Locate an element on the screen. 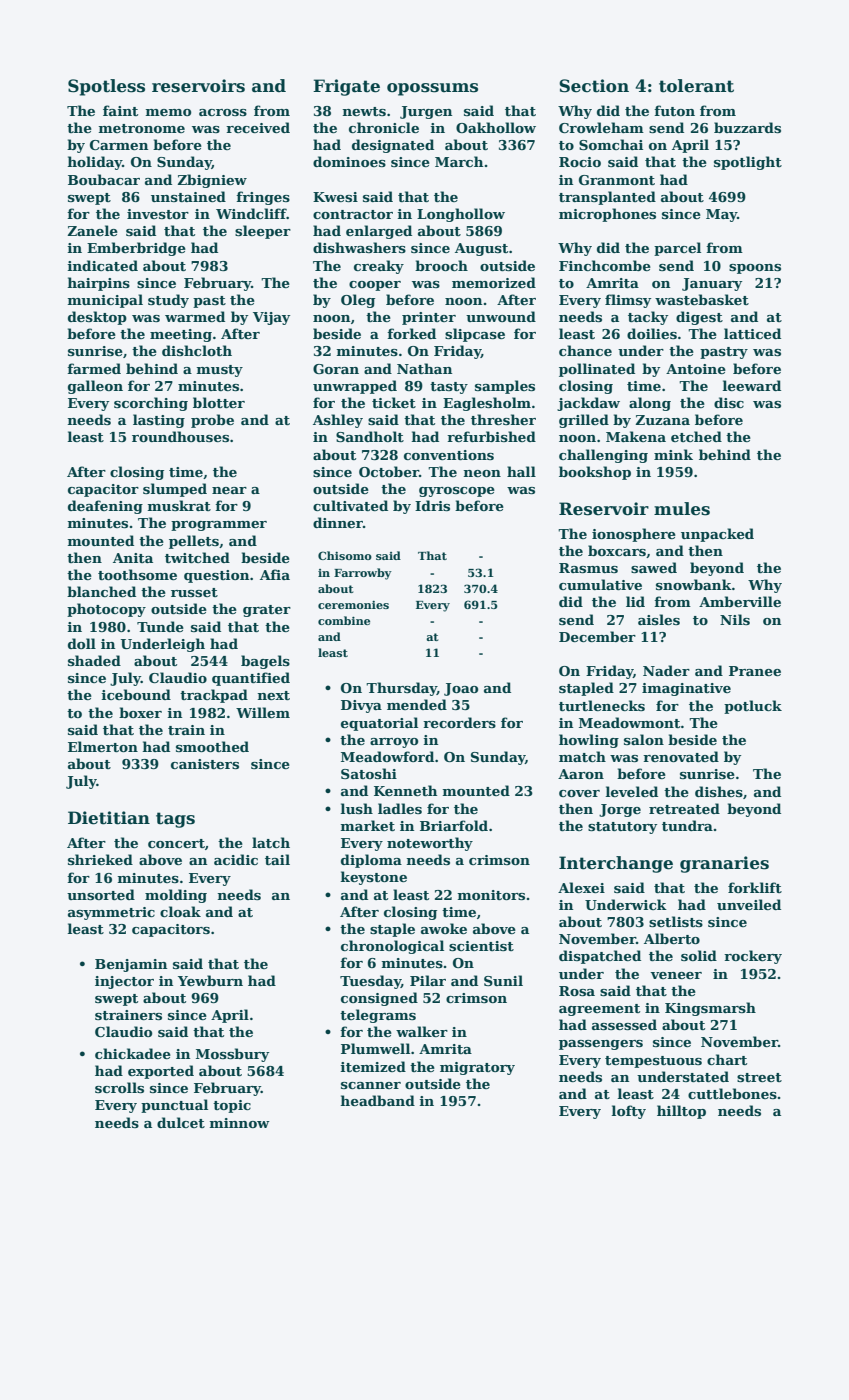 Image resolution: width=849 pixels, height=1400 pixels. spotlight is located at coordinates (748, 163).
